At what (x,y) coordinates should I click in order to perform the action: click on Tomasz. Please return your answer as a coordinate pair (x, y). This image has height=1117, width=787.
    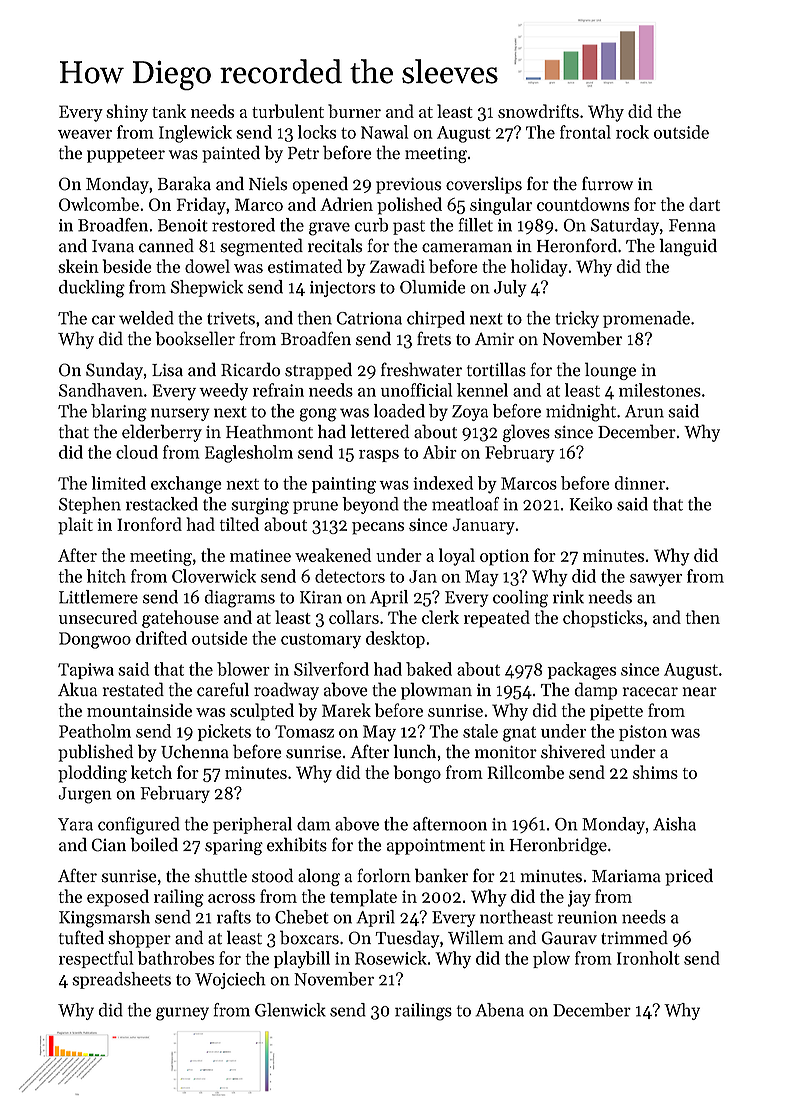
    Looking at the image, I should click on (304, 731).
